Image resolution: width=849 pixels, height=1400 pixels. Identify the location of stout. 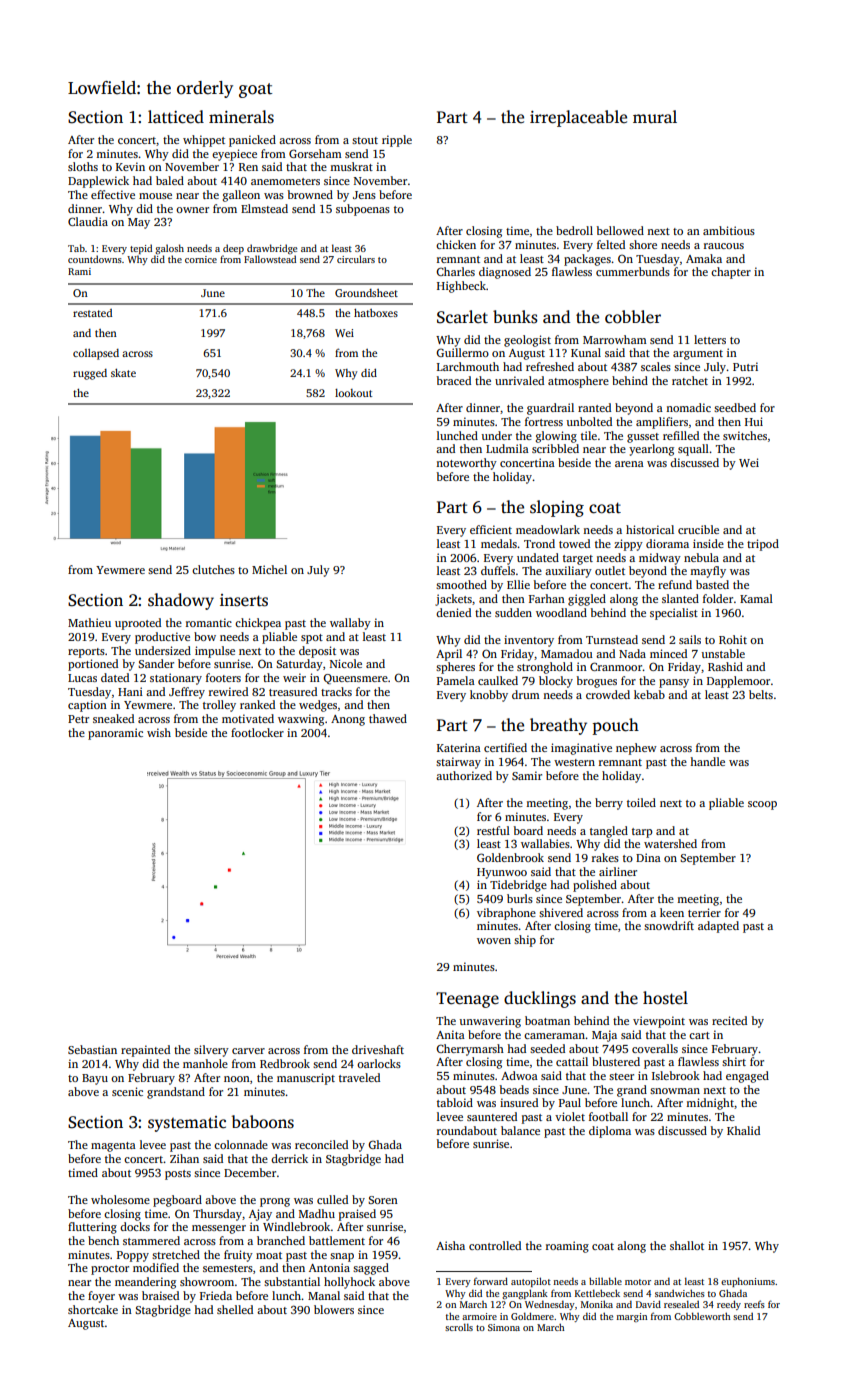
(365, 140).
